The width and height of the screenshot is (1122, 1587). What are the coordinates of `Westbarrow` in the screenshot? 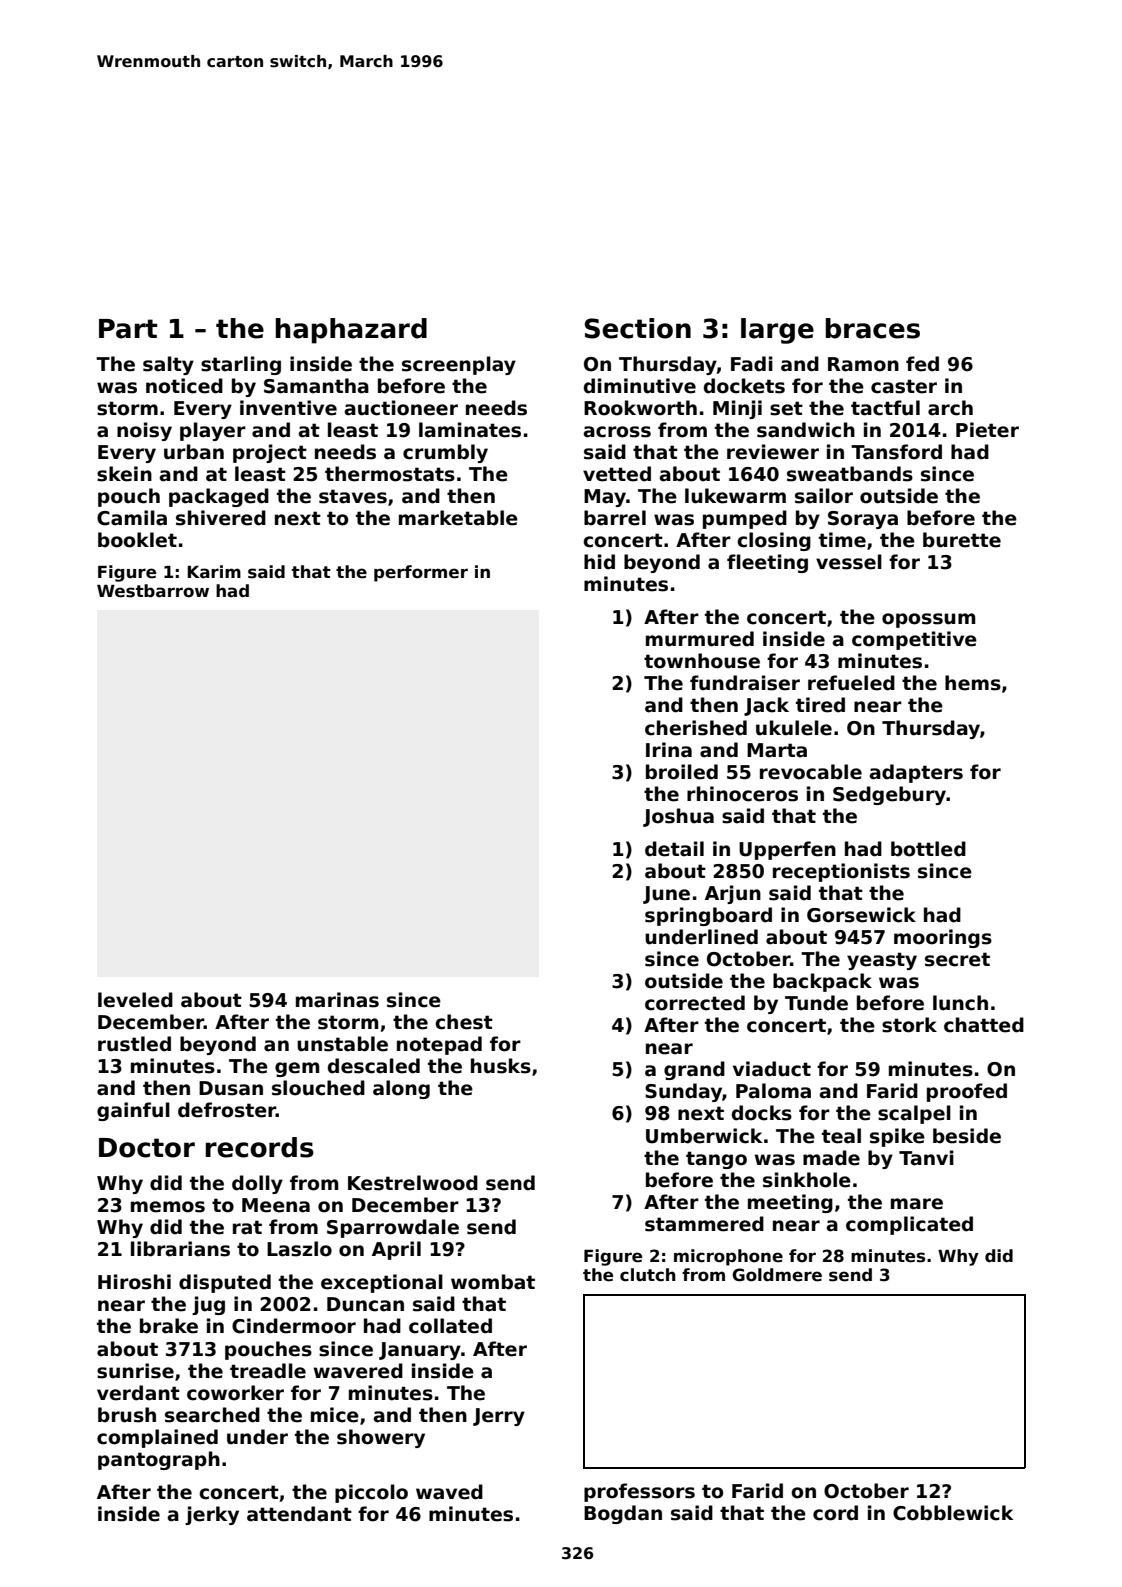 It's located at (153, 591).
